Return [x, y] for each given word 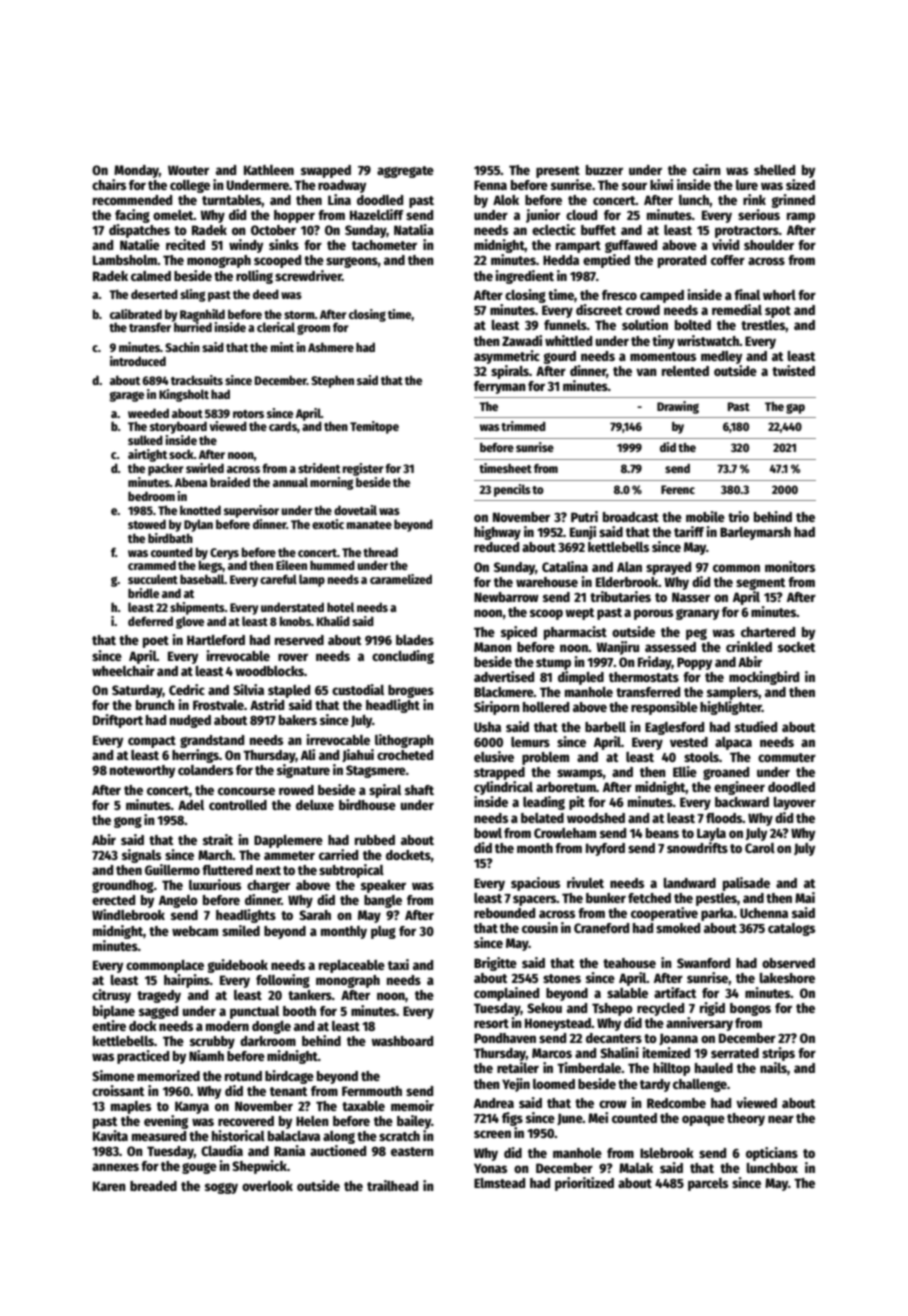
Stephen [332, 381]
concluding [403, 657]
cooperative [664, 914]
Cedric [187, 689]
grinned [793, 201]
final [747, 294]
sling [193, 295]
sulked [145, 440]
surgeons [352, 262]
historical [238, 1135]
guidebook [237, 966]
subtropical [351, 871]
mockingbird [764, 678]
